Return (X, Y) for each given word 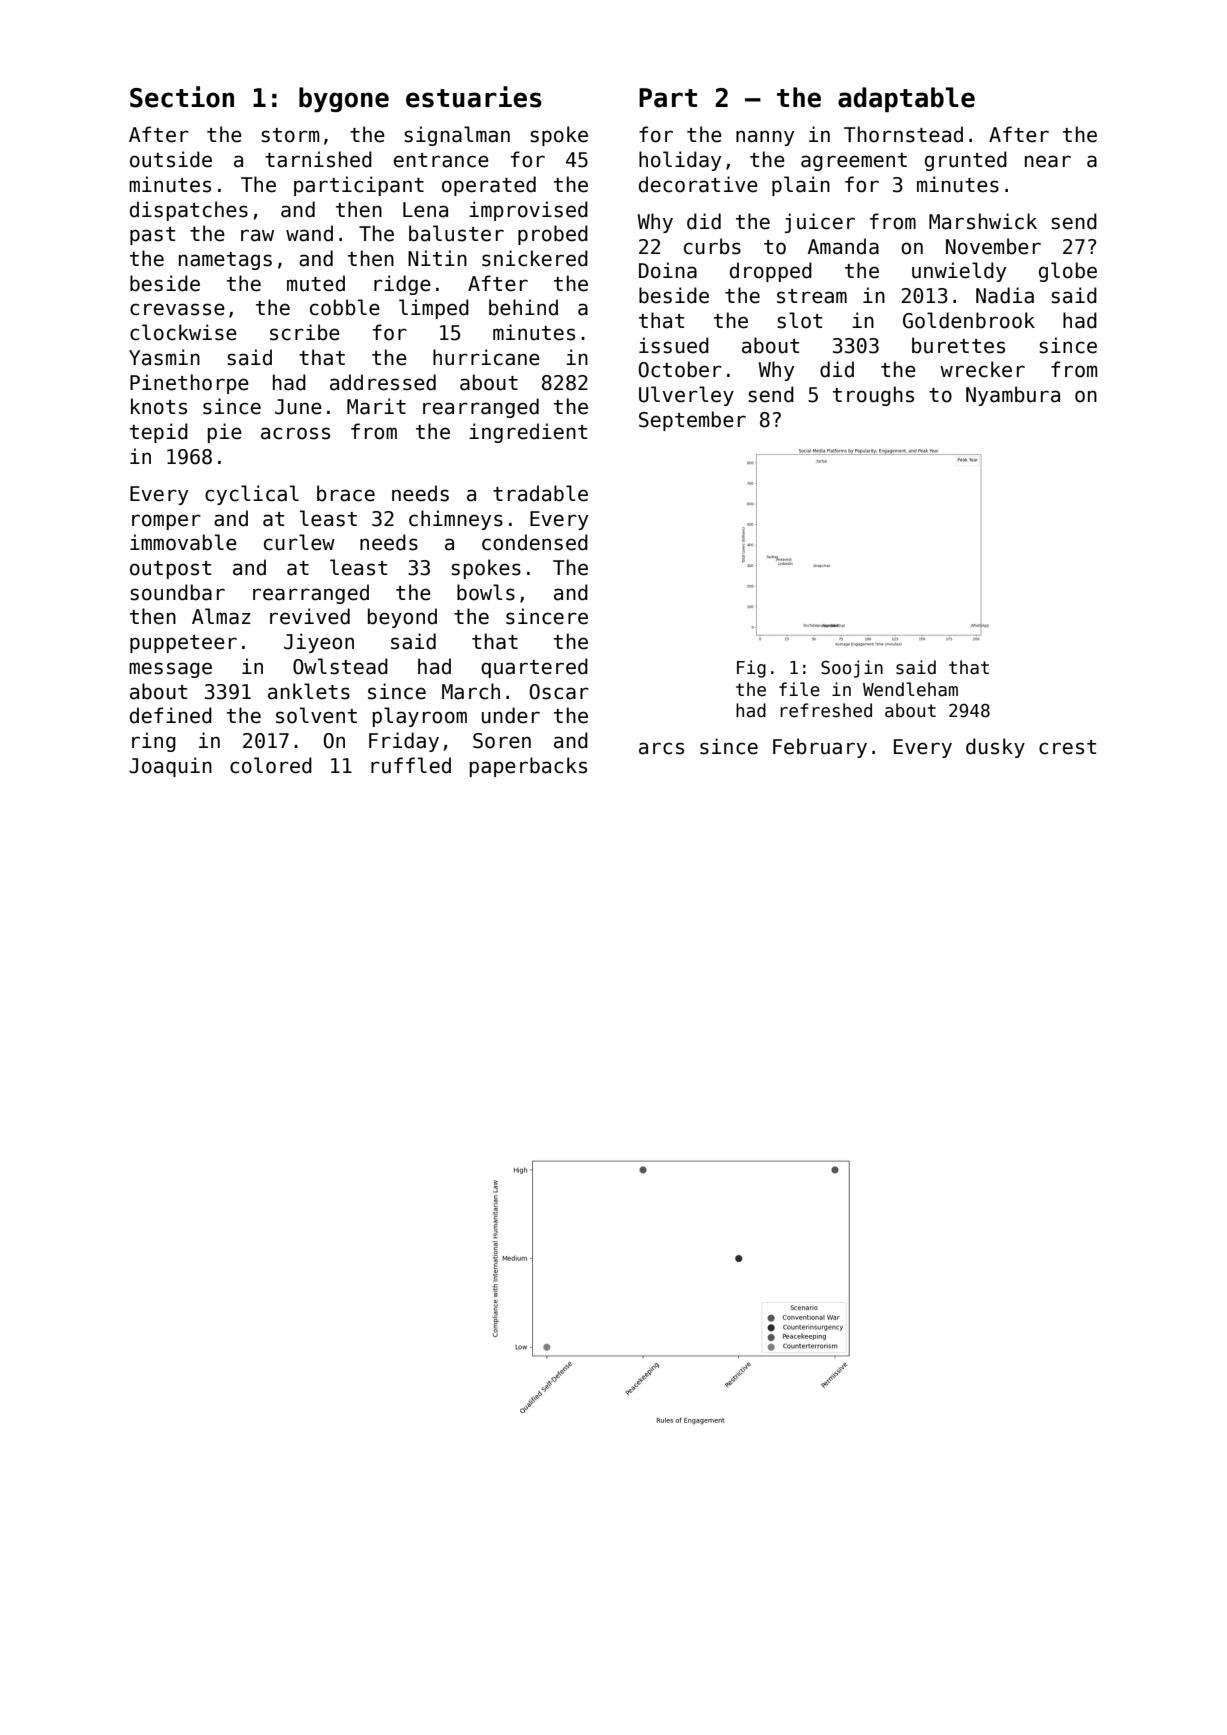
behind (523, 307)
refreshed (826, 710)
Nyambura (1013, 396)
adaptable (906, 99)
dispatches (189, 211)
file (799, 689)
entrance (441, 160)
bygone (344, 99)
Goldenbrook (969, 320)
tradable (540, 493)
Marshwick (983, 221)
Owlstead (340, 666)
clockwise (183, 332)
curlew (299, 542)
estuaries (474, 97)
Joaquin (170, 767)
